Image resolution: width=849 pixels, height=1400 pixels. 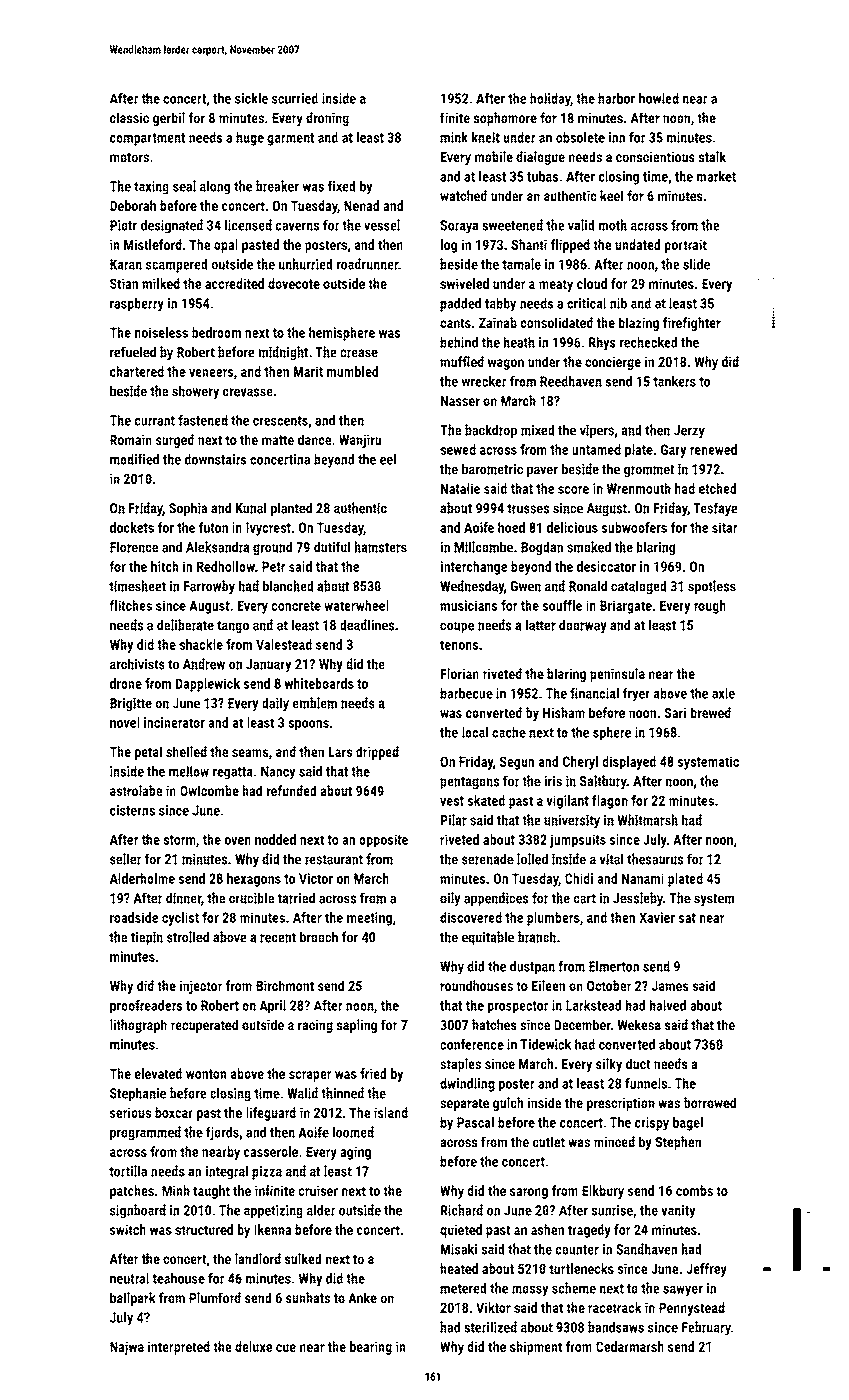 I want to click on staples, so click(x=460, y=1065).
